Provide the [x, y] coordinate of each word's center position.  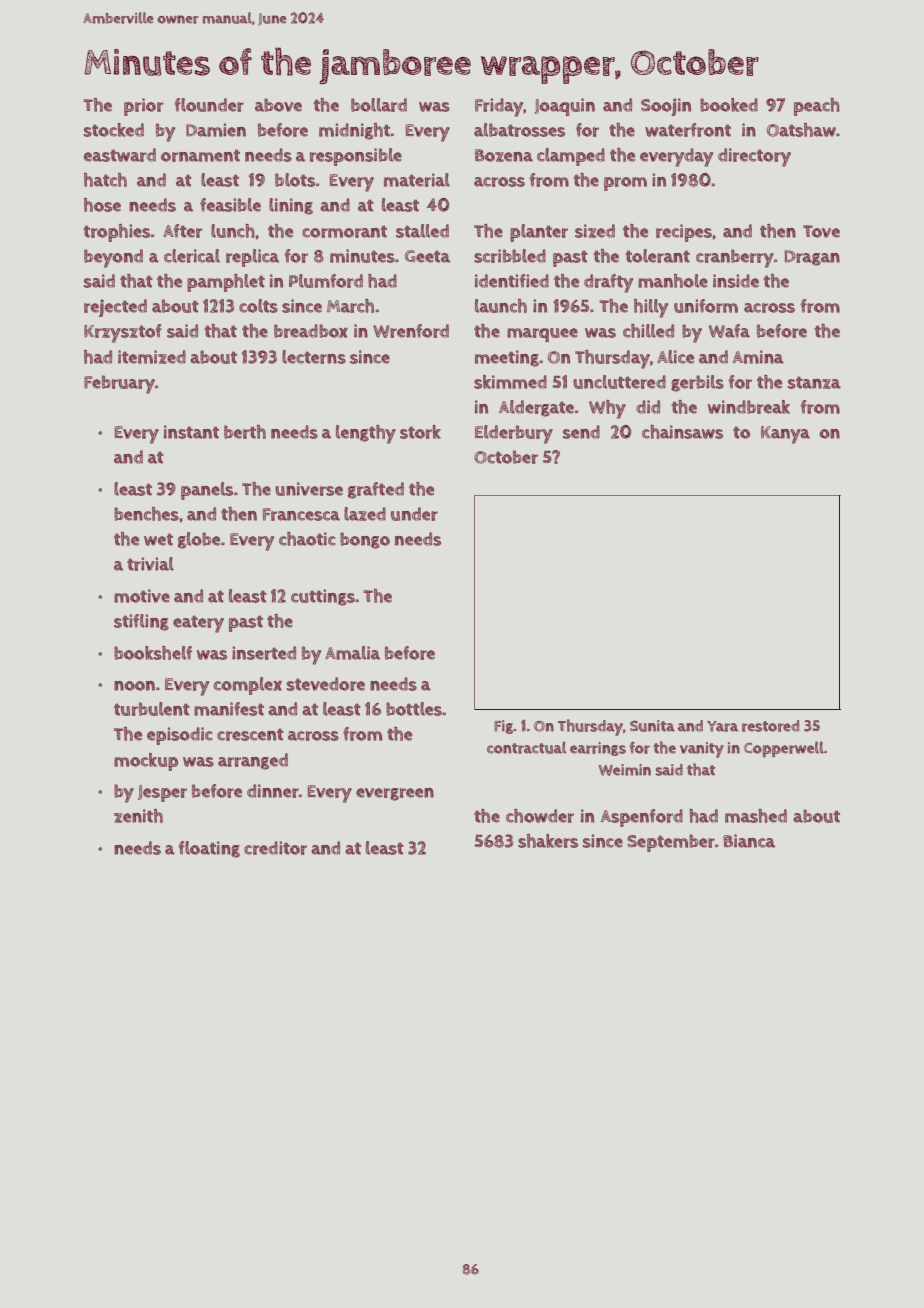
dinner [273, 791]
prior [143, 107]
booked [729, 105]
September [671, 843]
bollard [379, 105]
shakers [548, 841]
